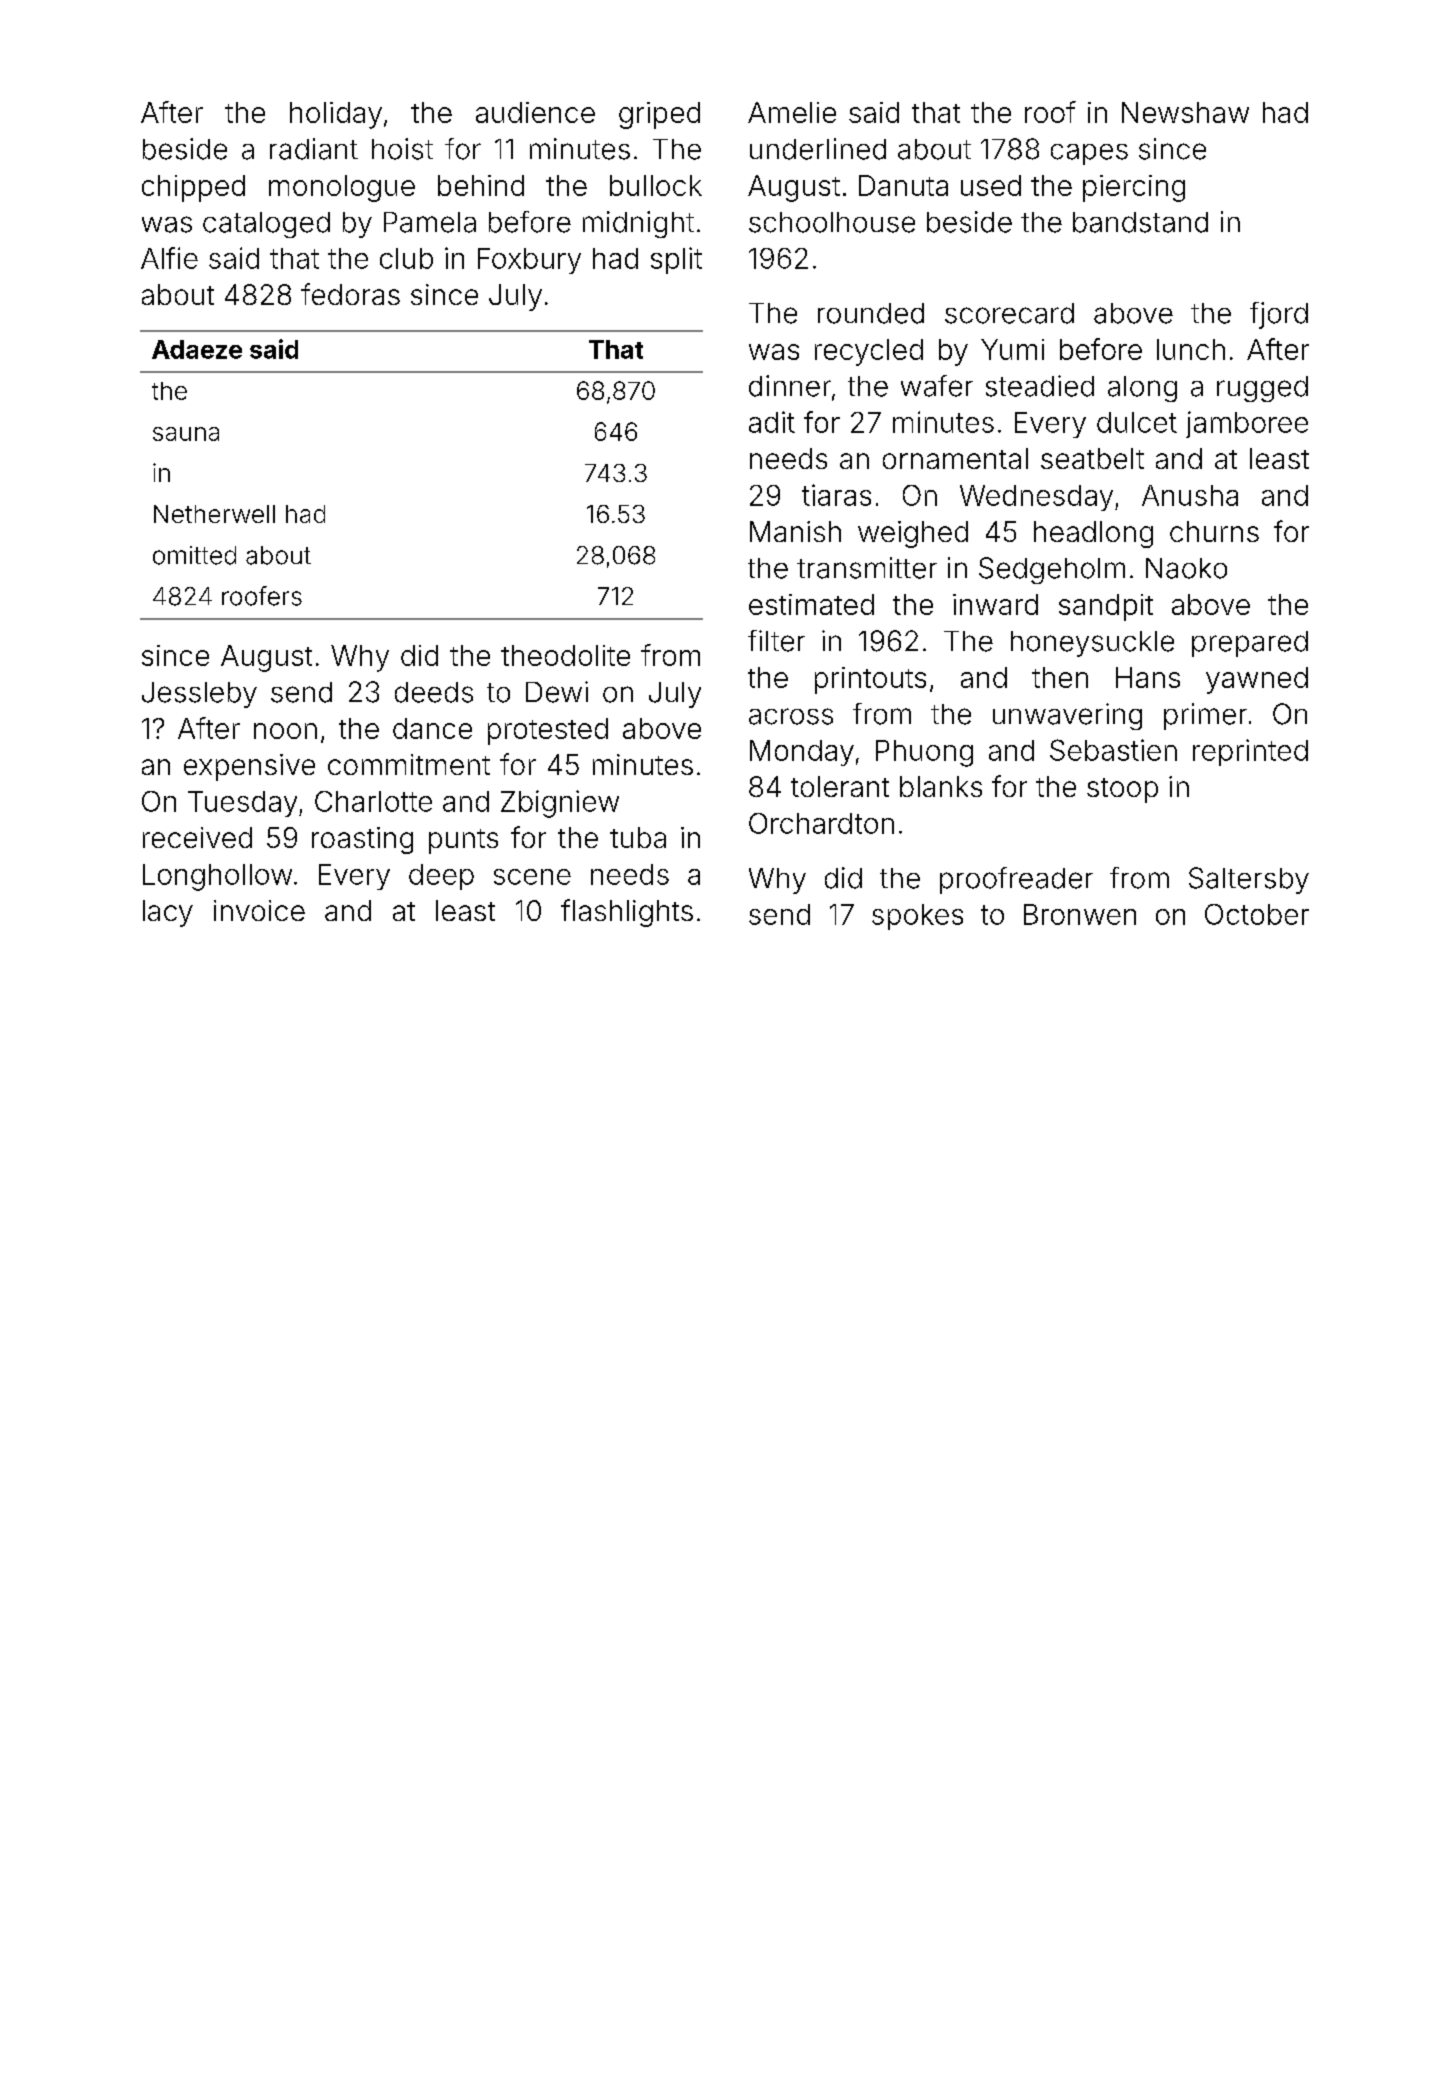  Describe the element at coordinates (463, 841) in the page. I see `punts` at that location.
